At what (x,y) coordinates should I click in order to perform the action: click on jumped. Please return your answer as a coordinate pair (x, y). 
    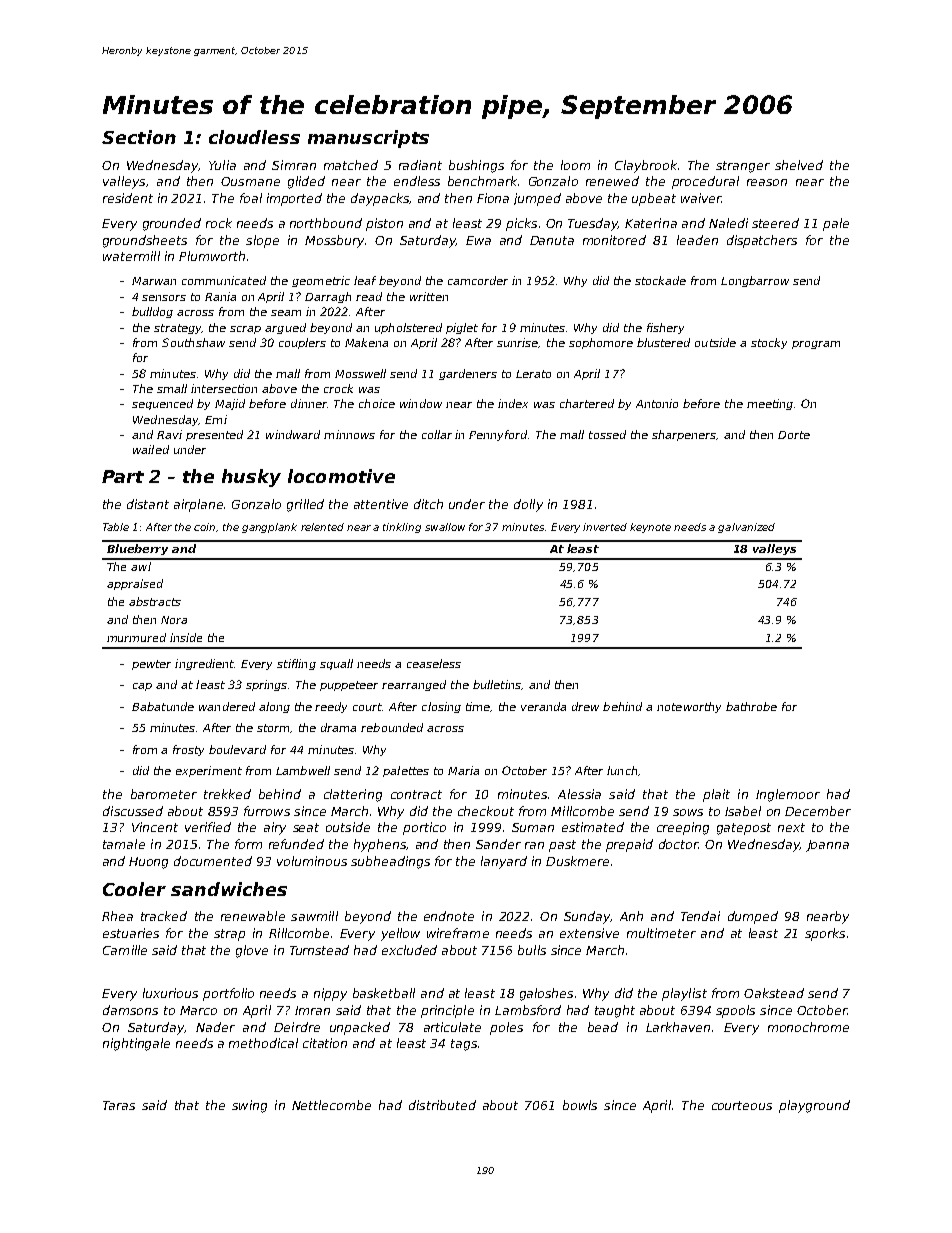
    Looking at the image, I should click on (537, 199).
